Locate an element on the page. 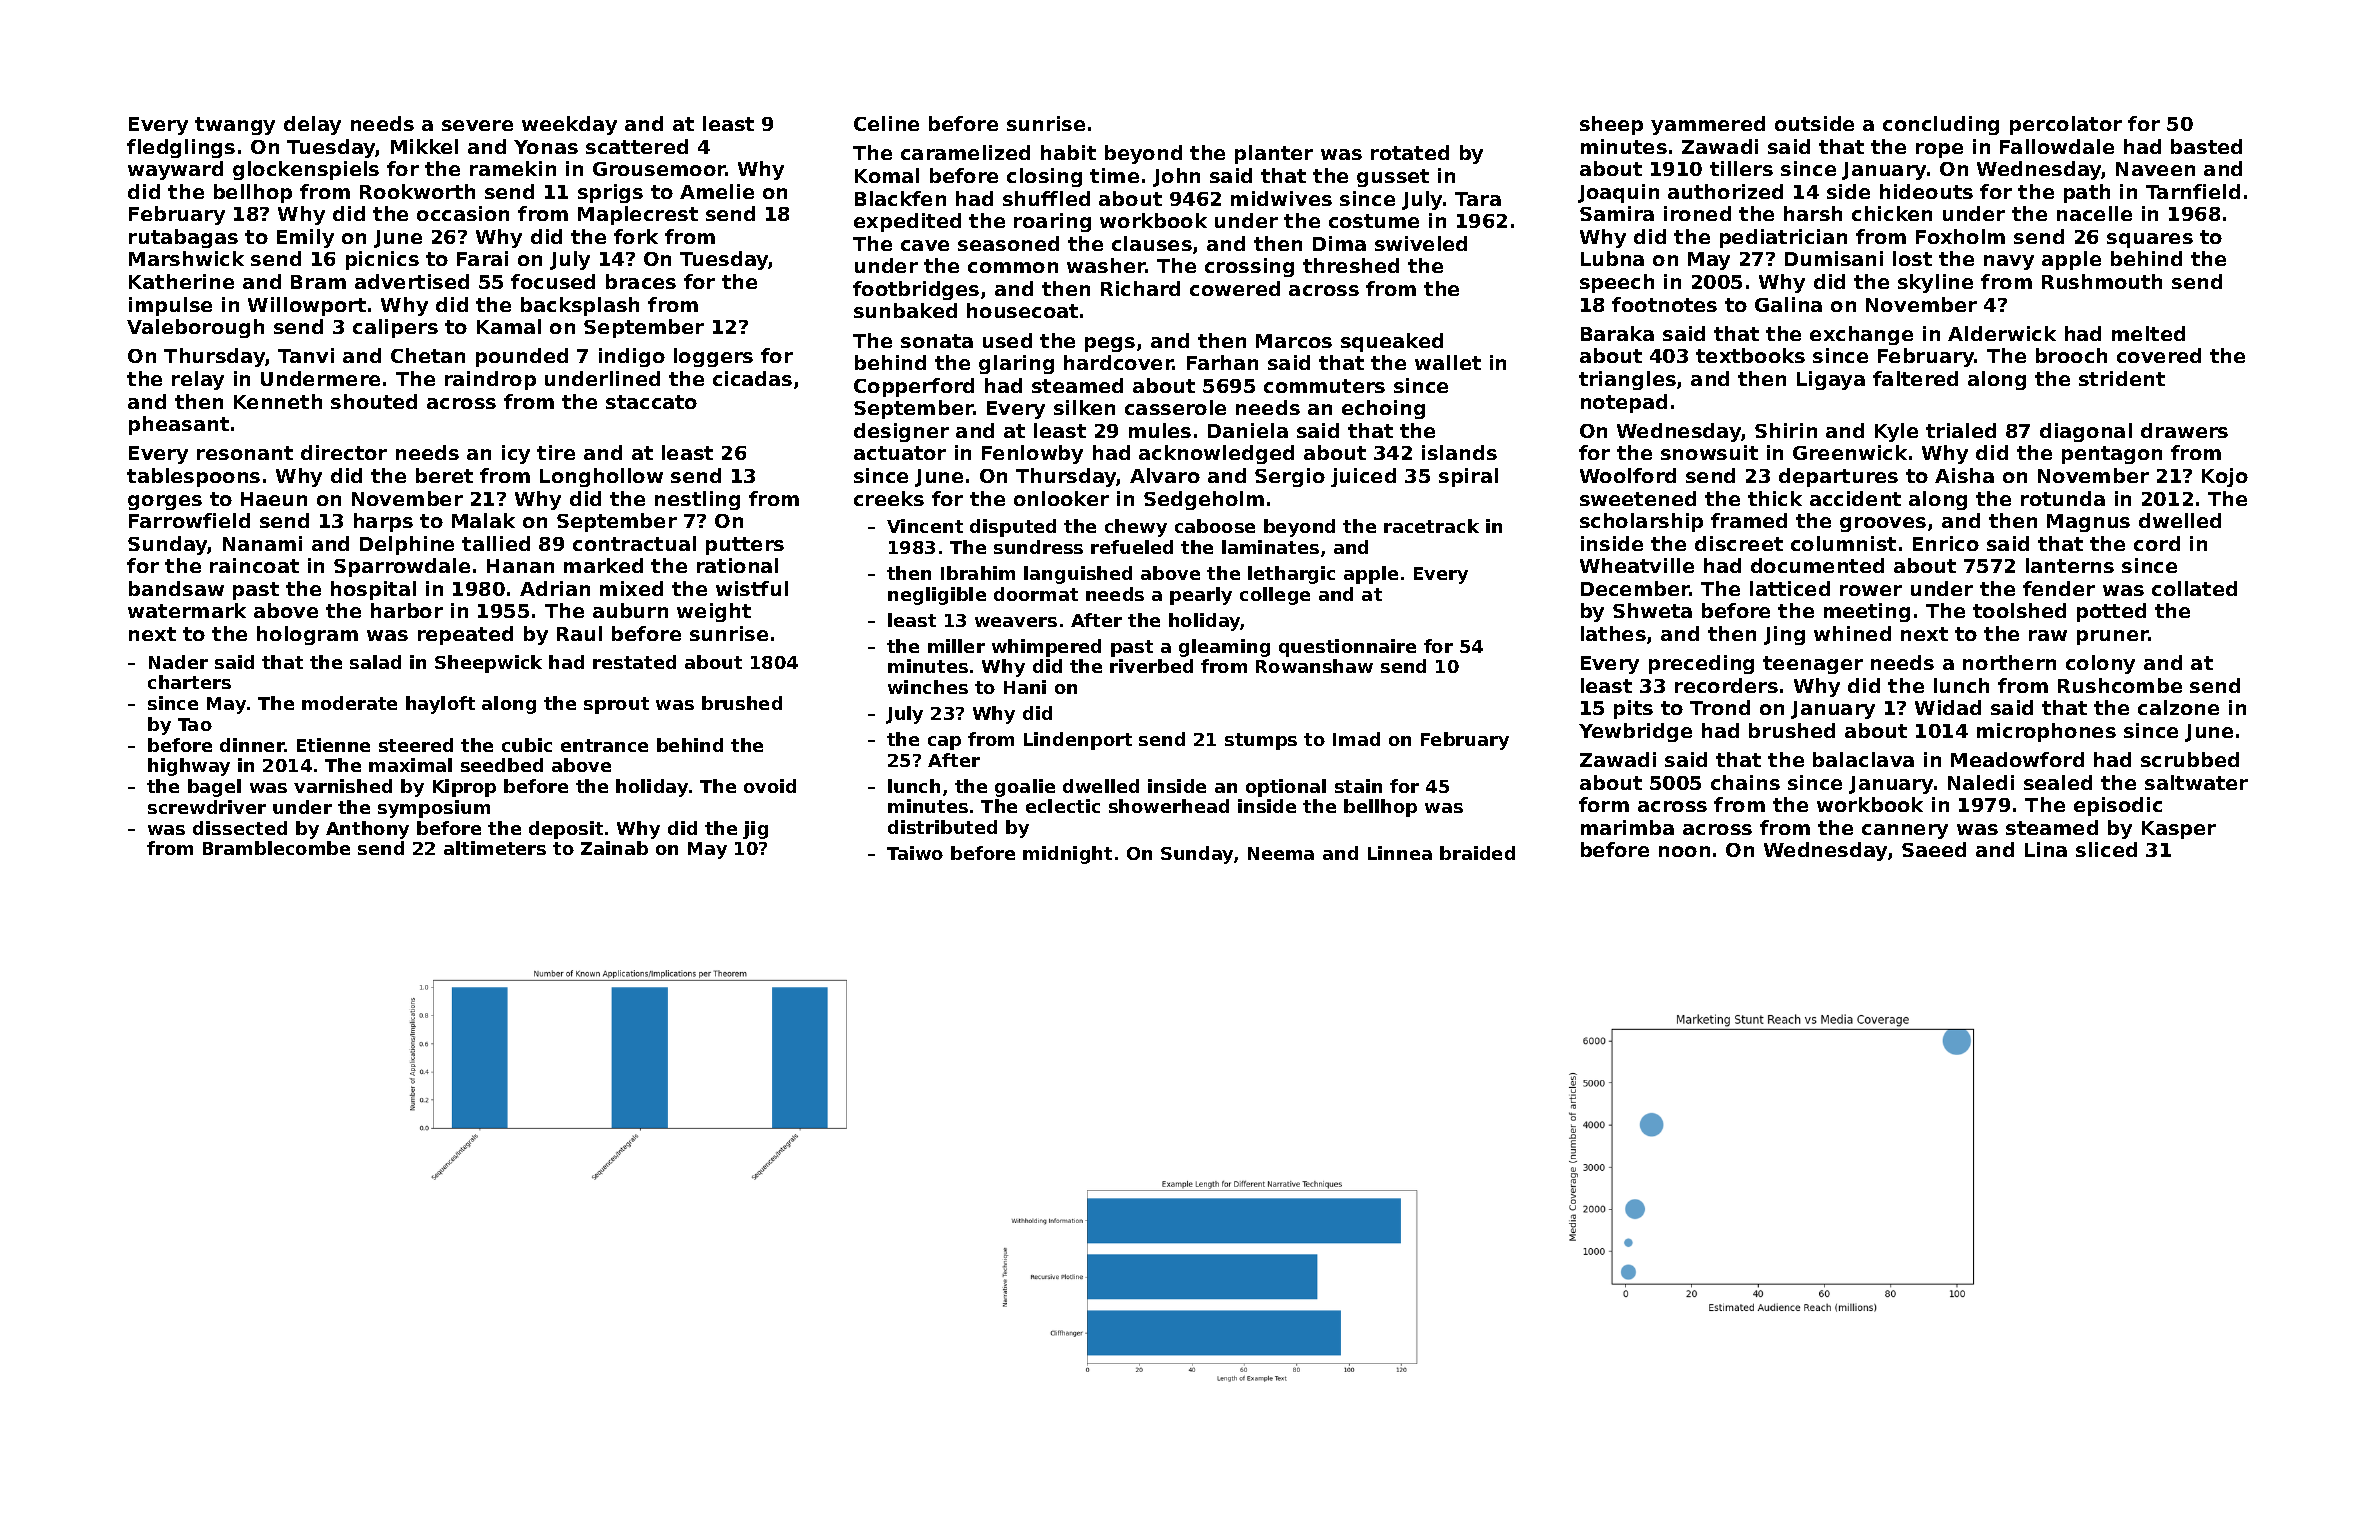  stain is located at coordinates (1358, 786).
